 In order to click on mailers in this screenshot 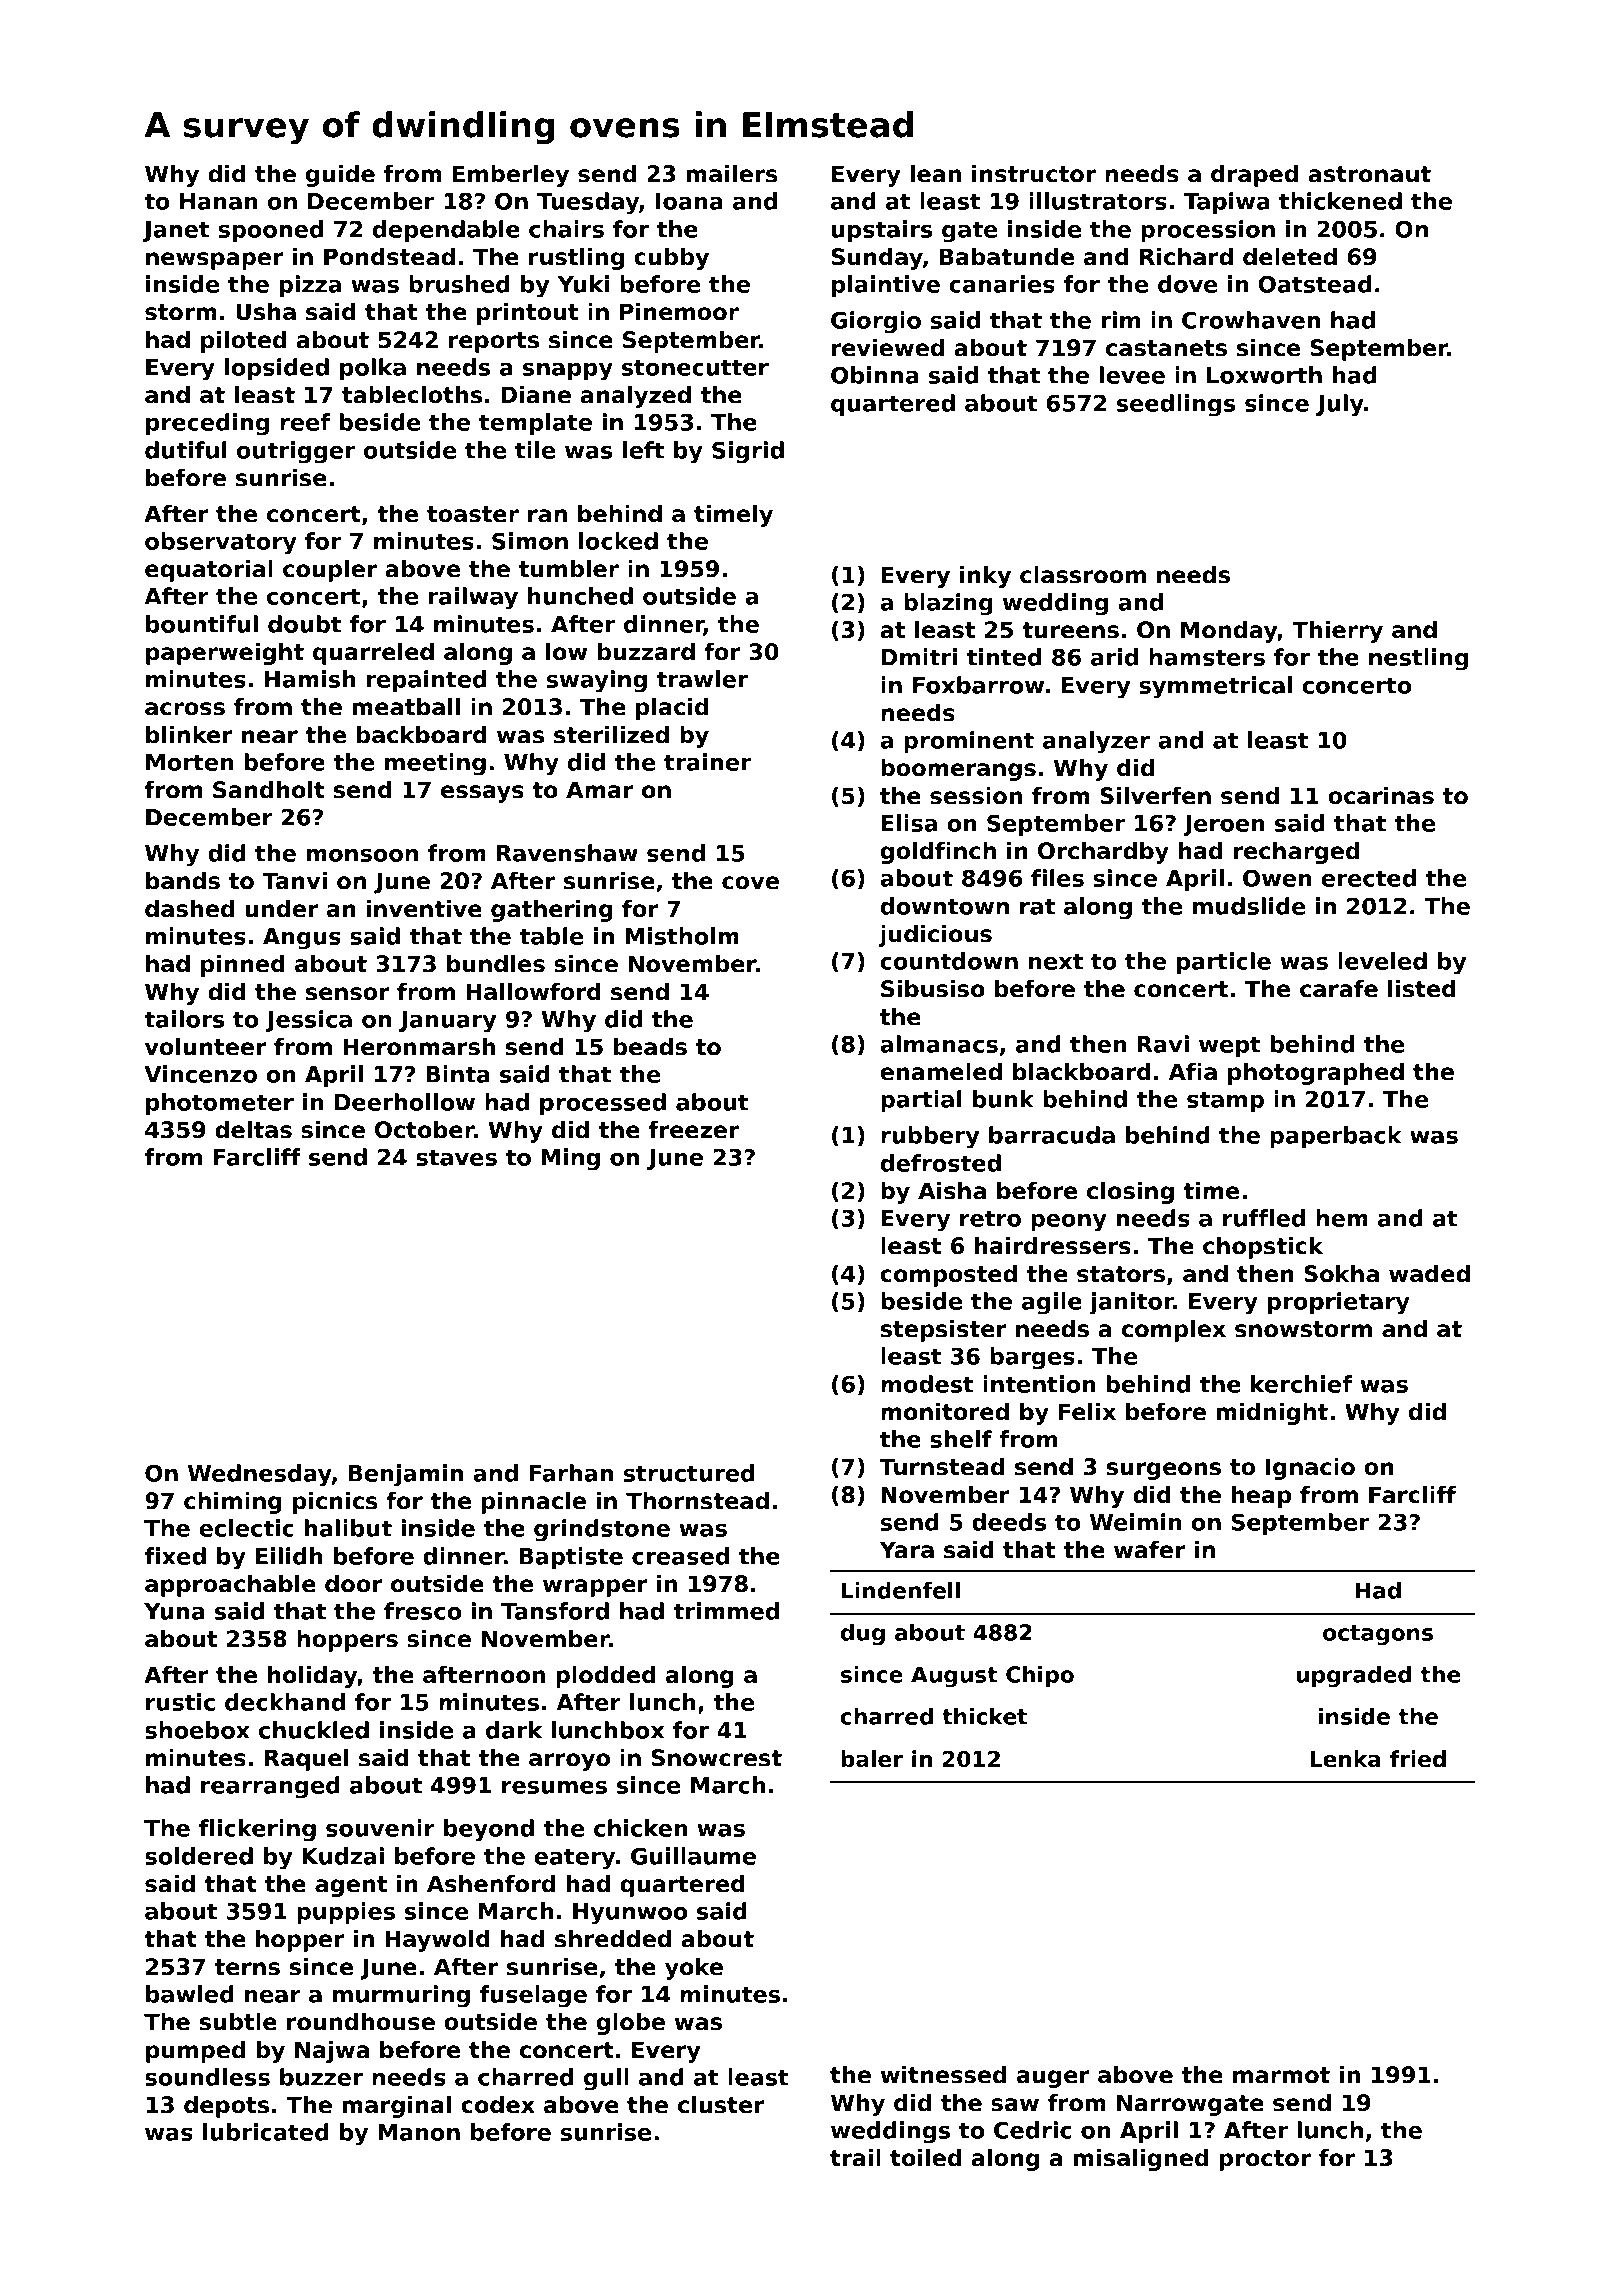, I will do `click(732, 174)`.
